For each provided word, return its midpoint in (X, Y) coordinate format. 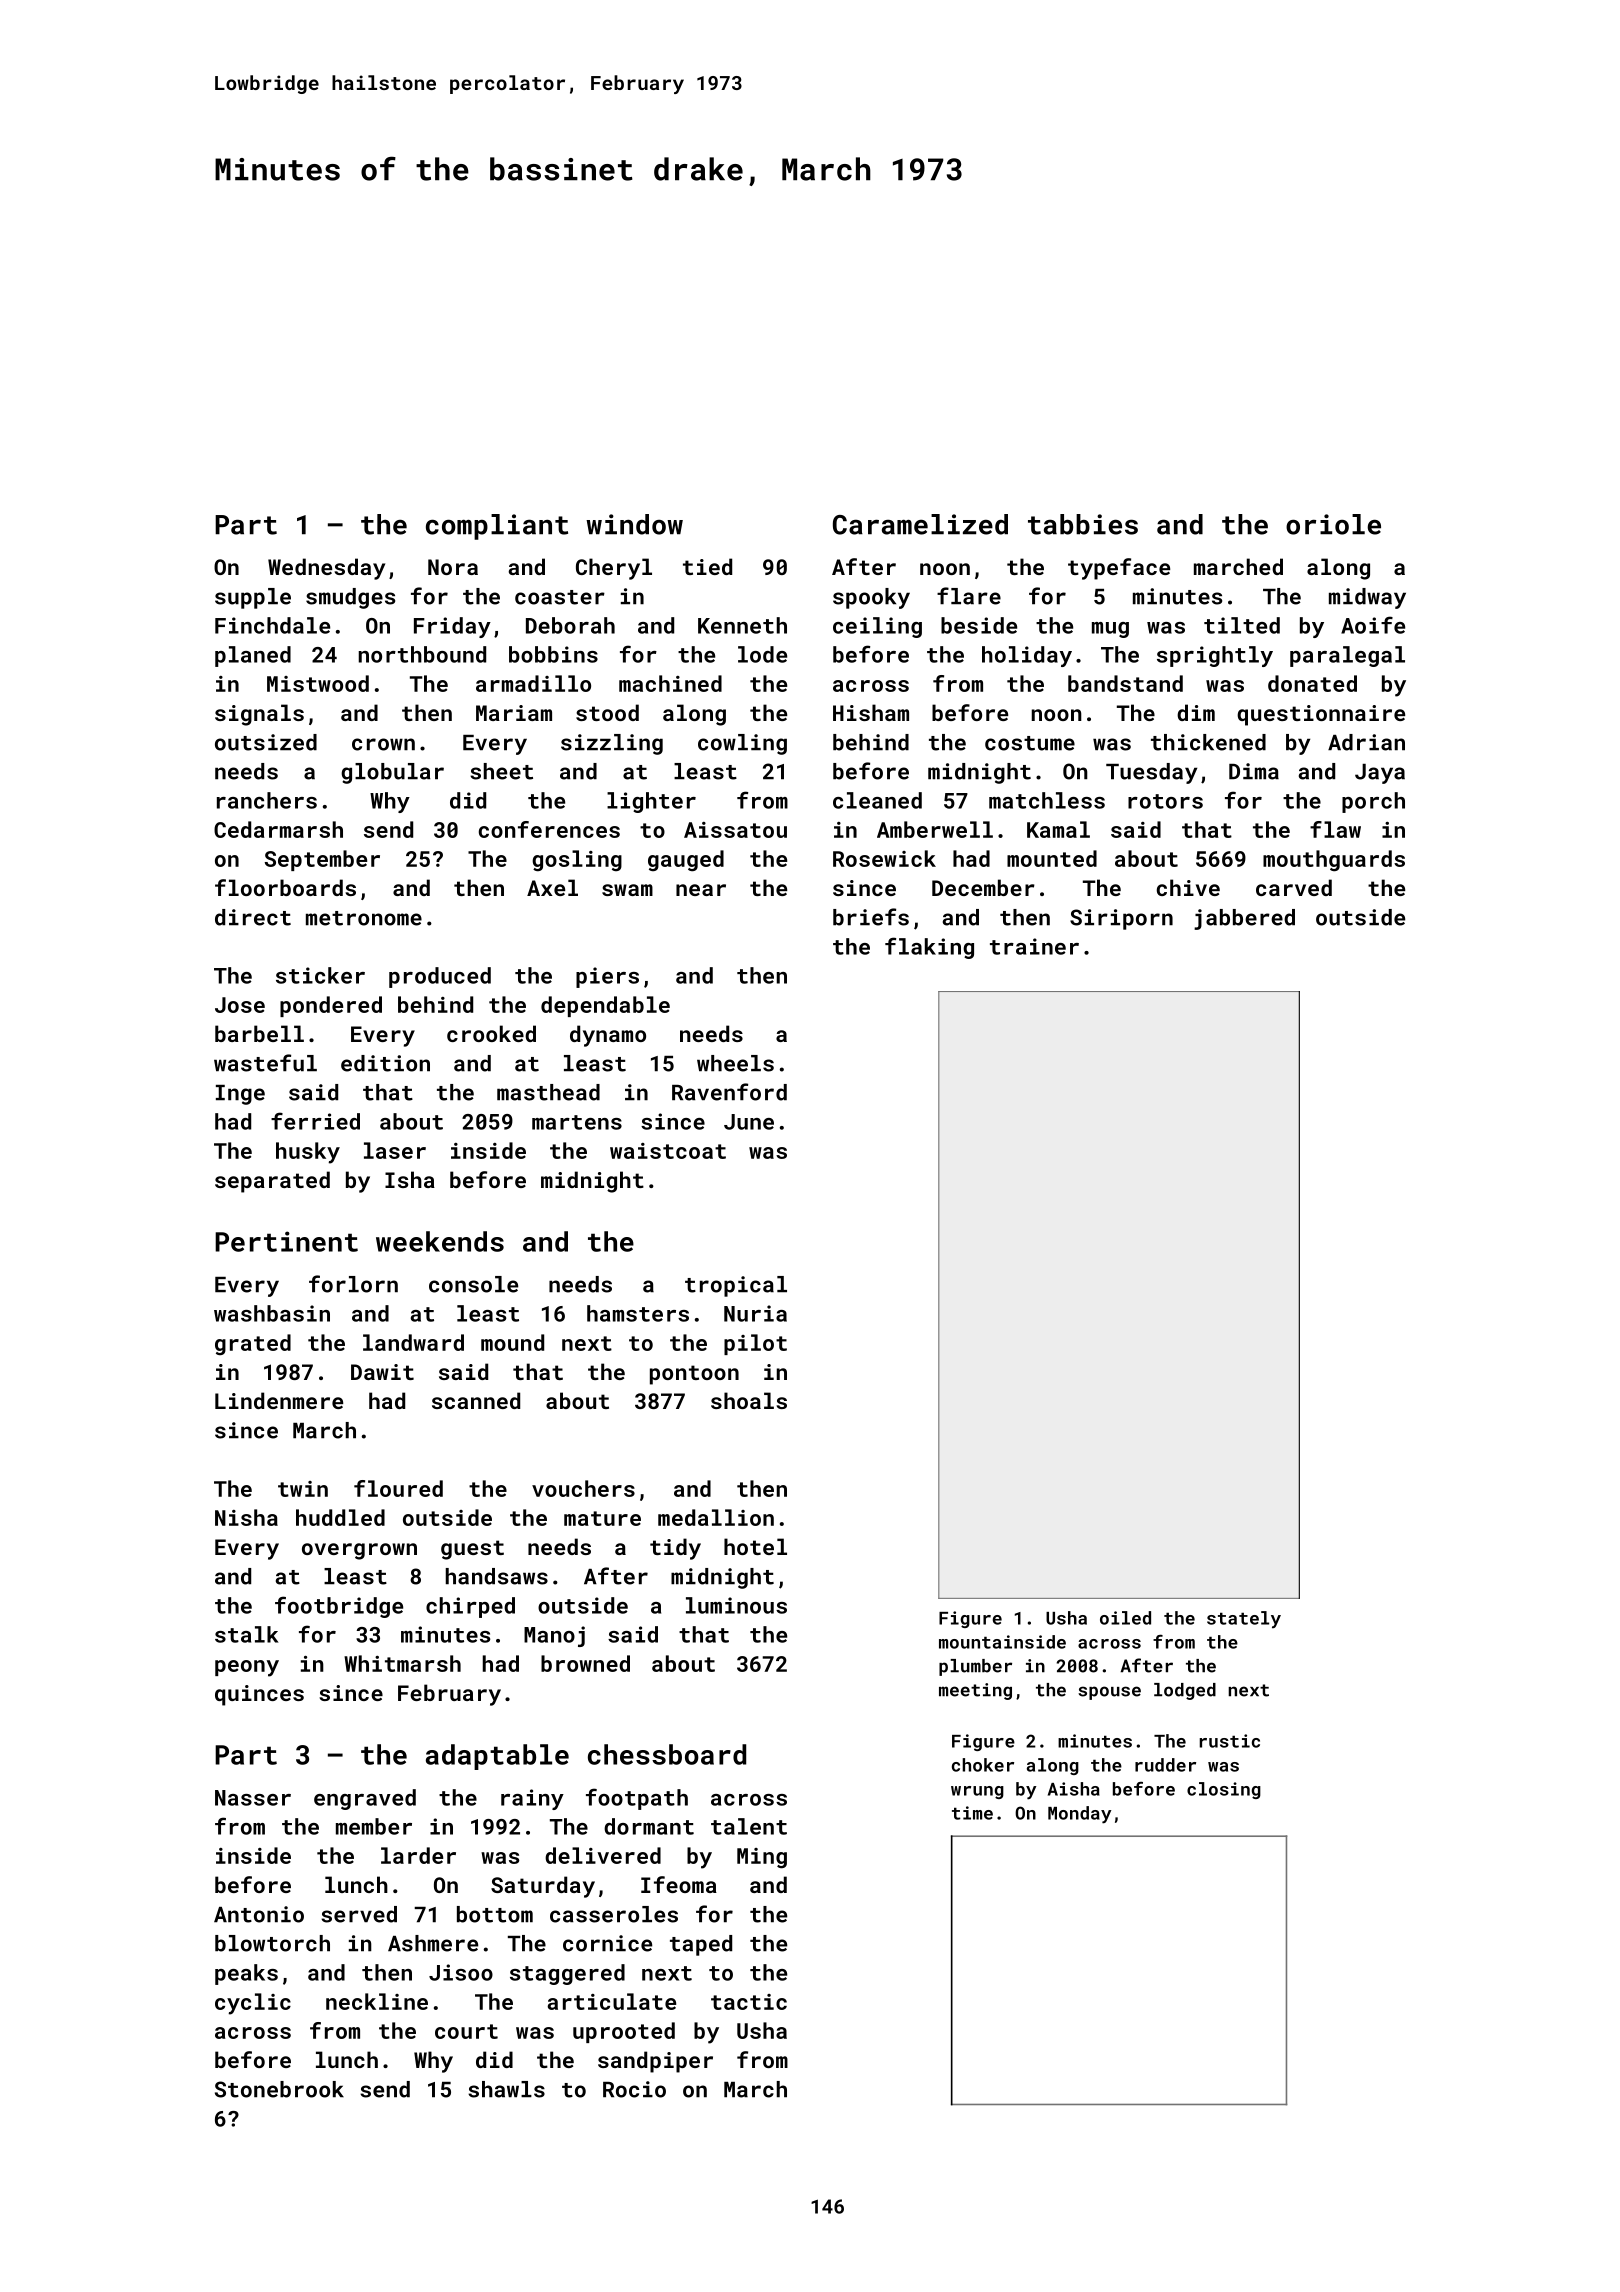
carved (1294, 887)
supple (253, 598)
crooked (491, 1033)
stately (1244, 1620)
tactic (749, 2002)
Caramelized (920, 524)
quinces (259, 1695)
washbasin (272, 1313)
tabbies (1083, 524)
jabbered (1244, 919)
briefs (871, 917)
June (749, 1122)
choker (983, 1765)
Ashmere (433, 1943)
